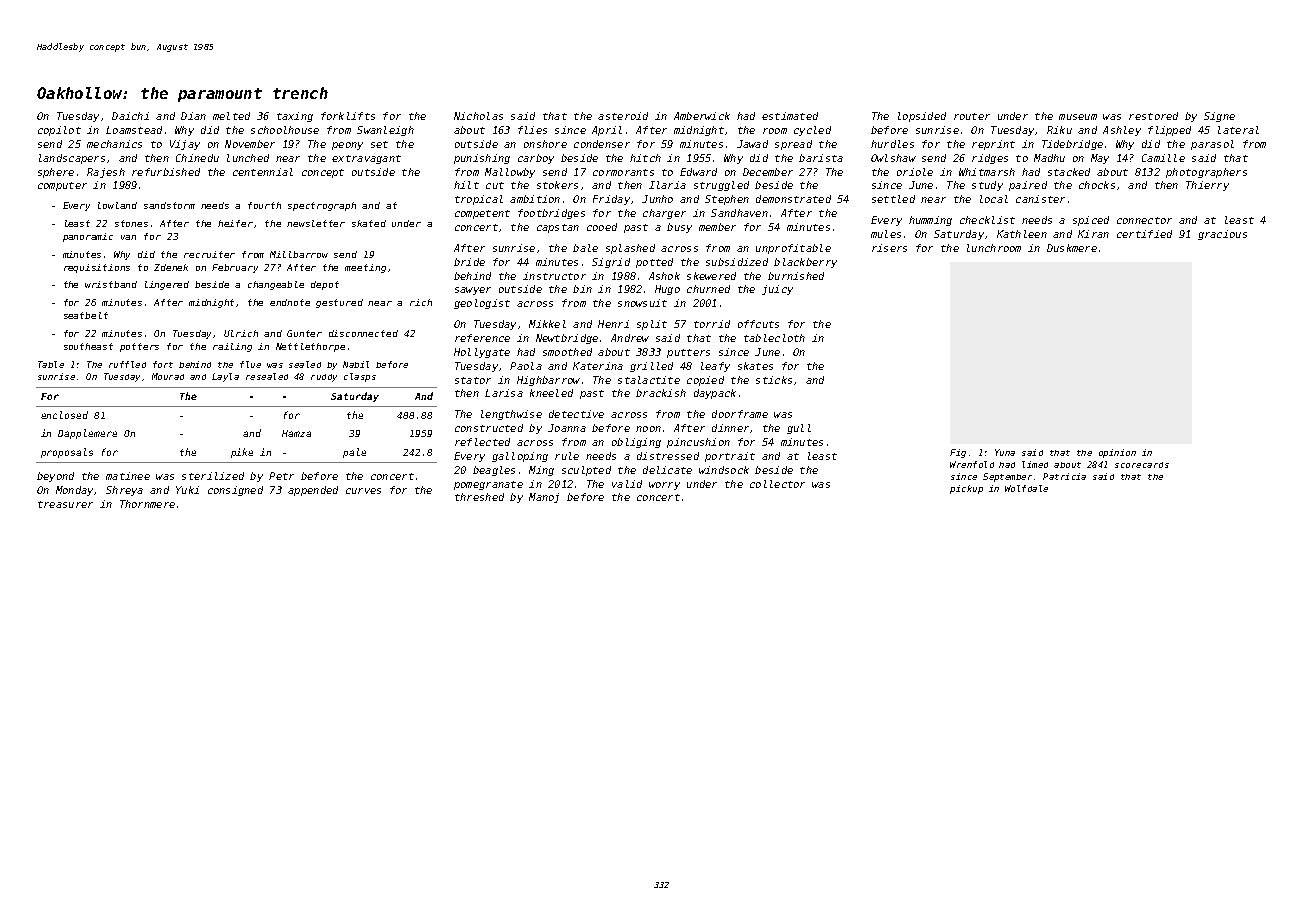 Image resolution: width=1308 pixels, height=924 pixels. I want to click on southeast, so click(88, 346).
